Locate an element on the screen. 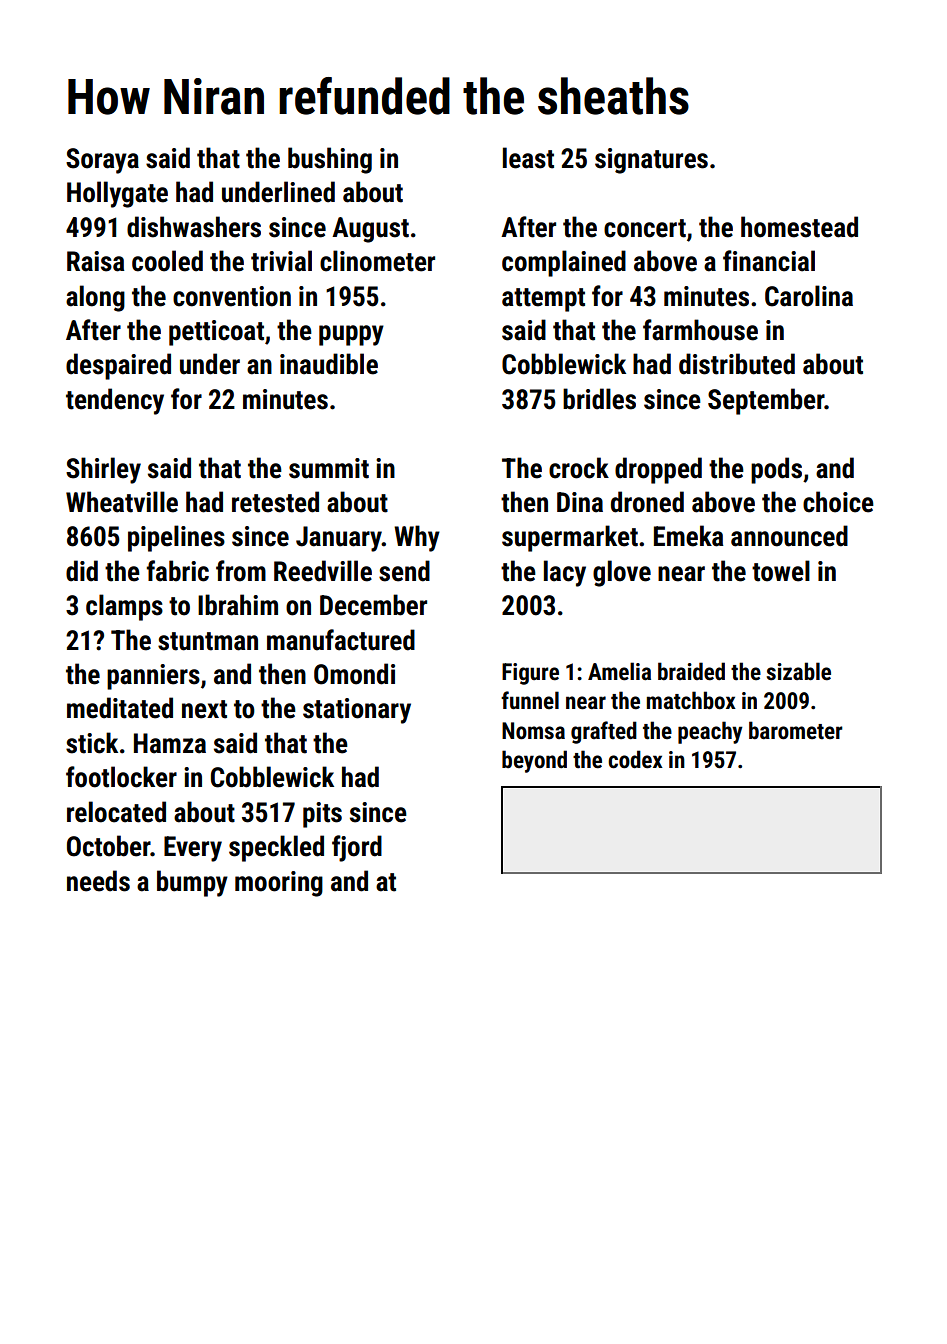  August is located at coordinates (370, 230).
